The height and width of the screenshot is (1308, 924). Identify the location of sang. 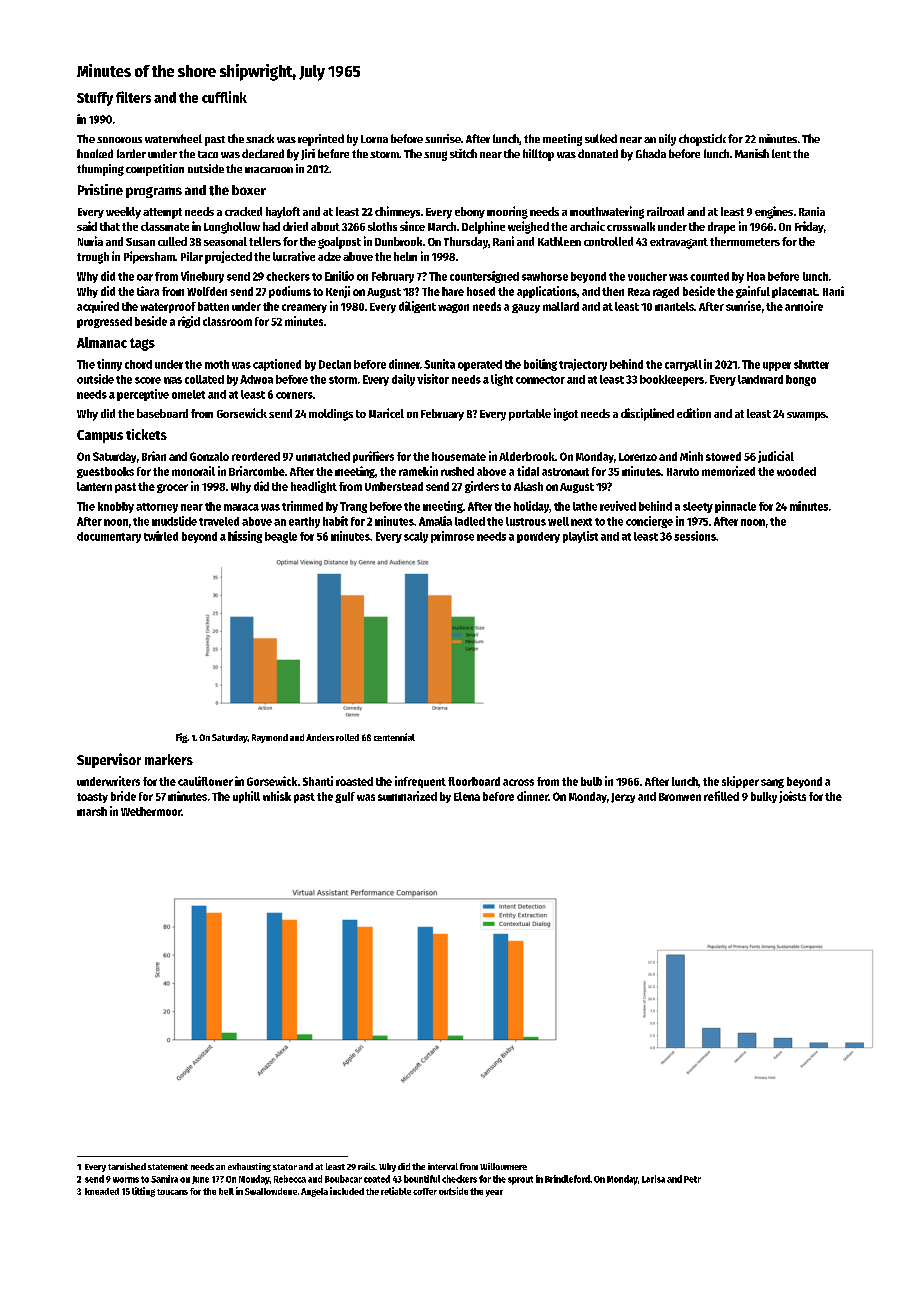
(772, 783).
